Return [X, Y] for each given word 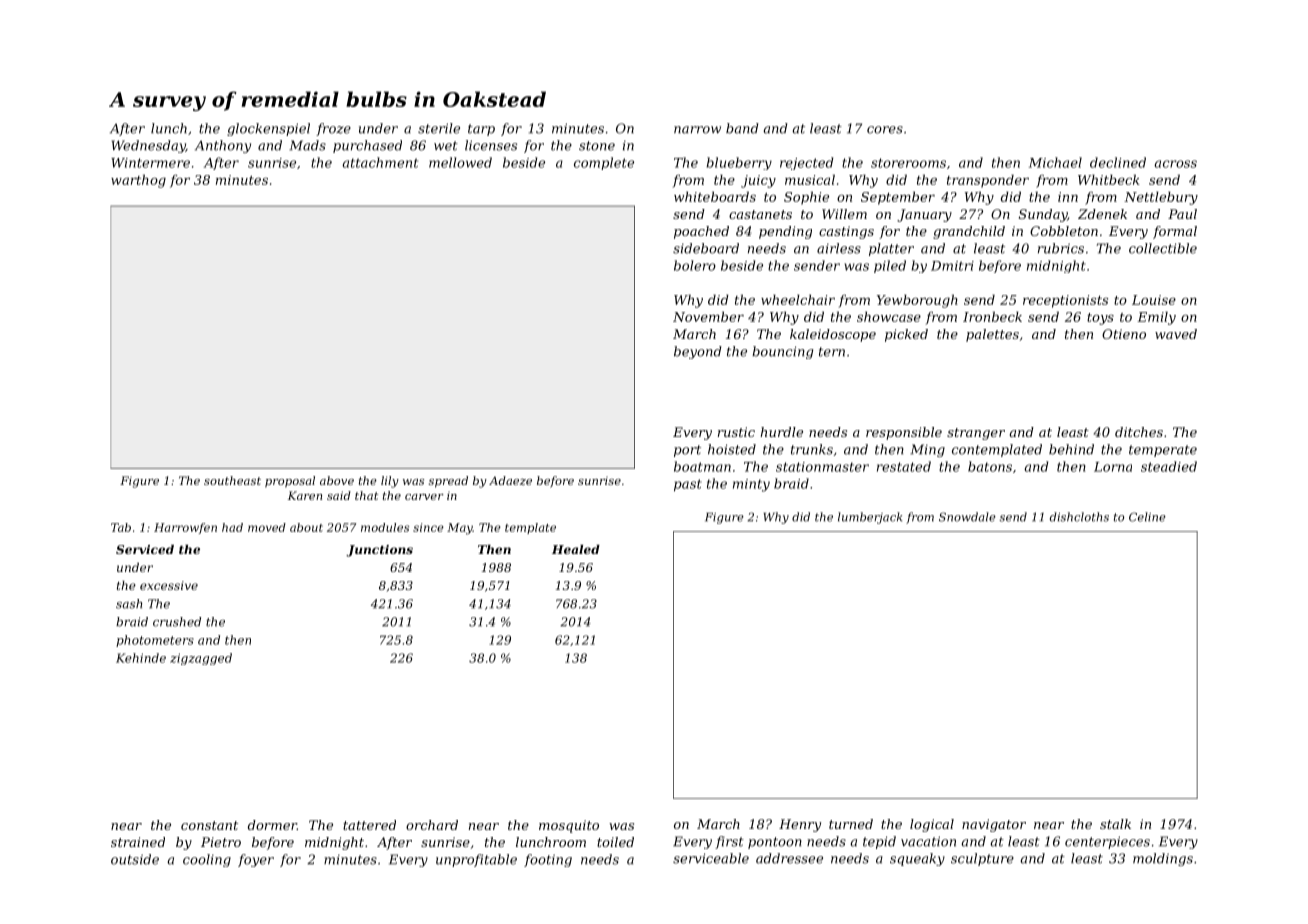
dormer [272, 825]
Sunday [1043, 215]
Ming [927, 450]
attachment [380, 162]
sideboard [706, 248]
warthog [138, 181]
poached [701, 232]
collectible [1163, 248]
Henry [800, 825]
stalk [1115, 824]
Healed [576, 549]
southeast [232, 480]
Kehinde [141, 658]
